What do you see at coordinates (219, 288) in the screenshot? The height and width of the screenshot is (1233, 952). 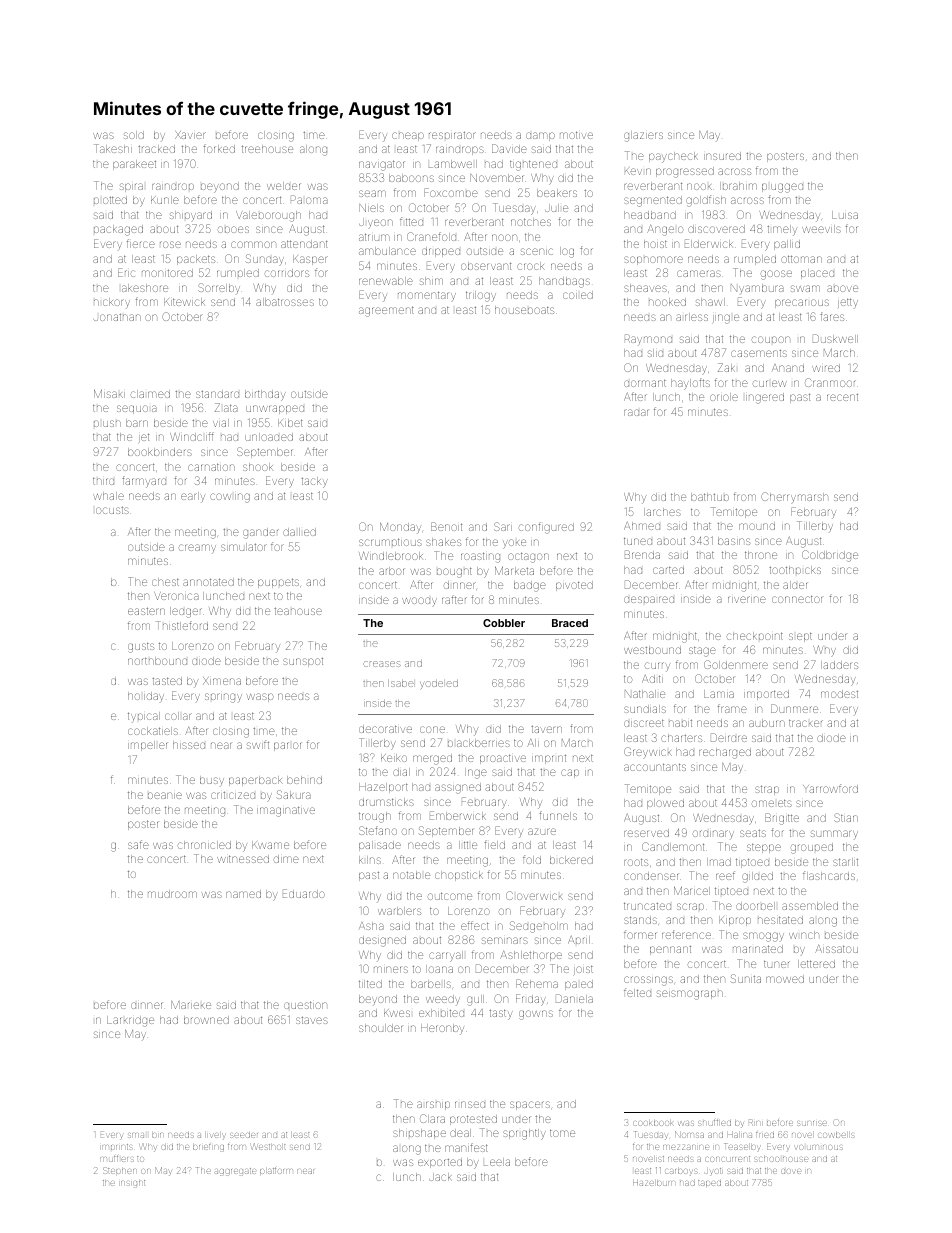 I see `Sorrelby` at bounding box center [219, 288].
